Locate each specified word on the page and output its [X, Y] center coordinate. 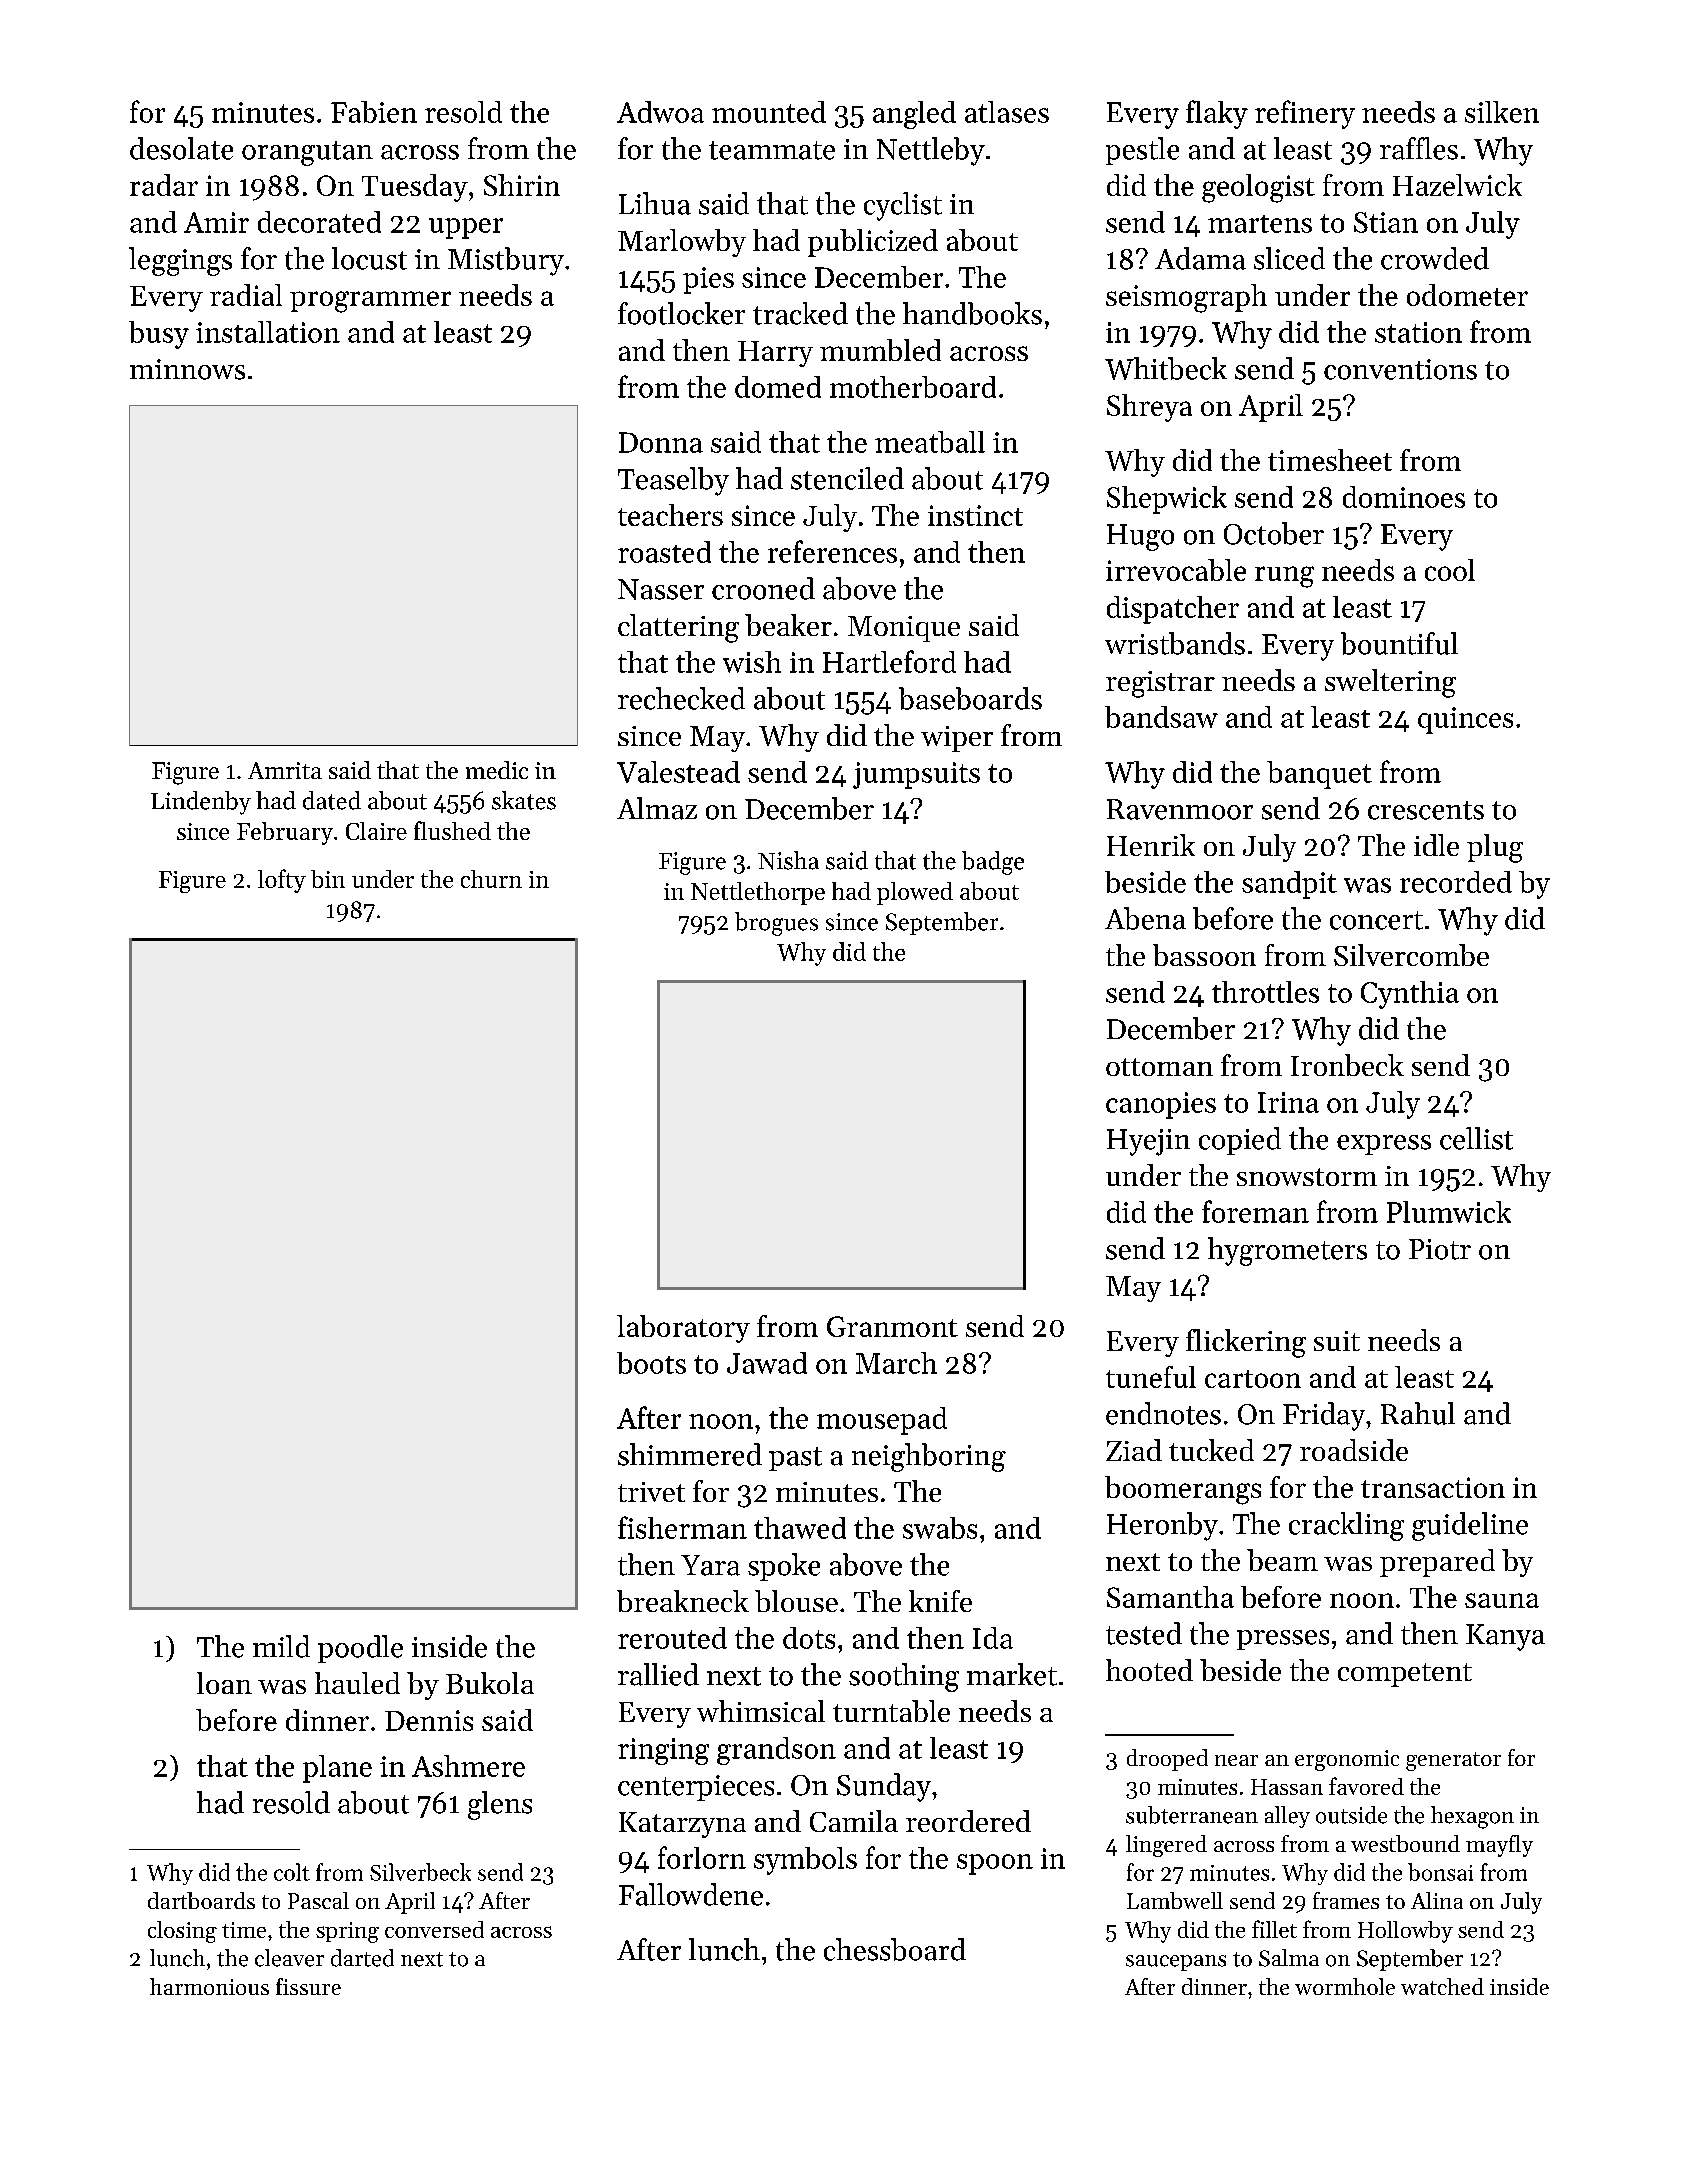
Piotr [1440, 1249]
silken [1502, 112]
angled [914, 115]
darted [362, 1958]
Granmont [892, 1326]
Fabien [374, 112]
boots [651, 1363]
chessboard [895, 1949]
